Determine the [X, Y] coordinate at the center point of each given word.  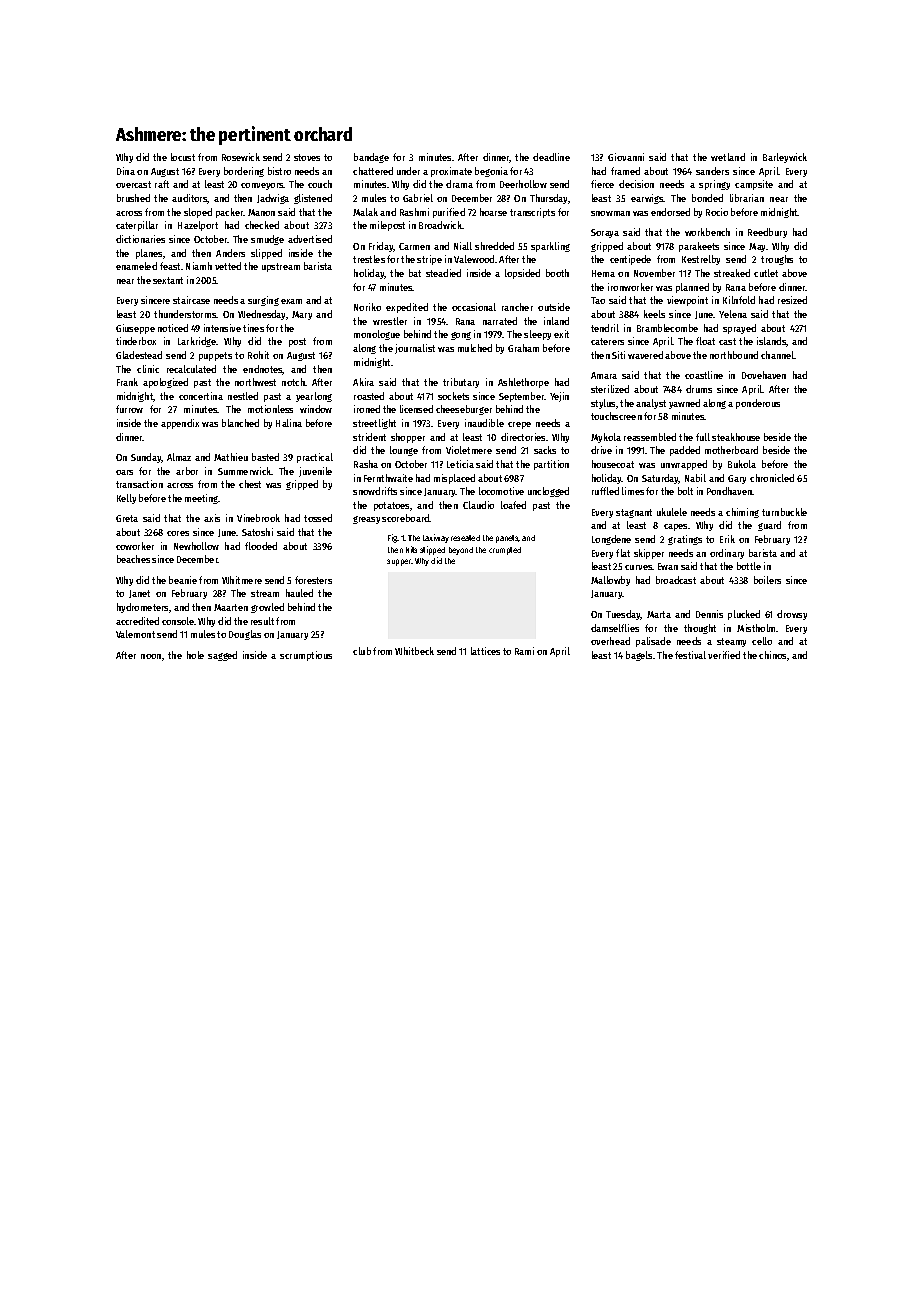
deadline [551, 157]
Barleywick [785, 158]
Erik [727, 539]
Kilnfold [739, 300]
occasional [474, 307]
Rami [524, 651]
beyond [461, 551]
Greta [127, 518]
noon [151, 656]
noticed [173, 328]
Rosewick [241, 157]
